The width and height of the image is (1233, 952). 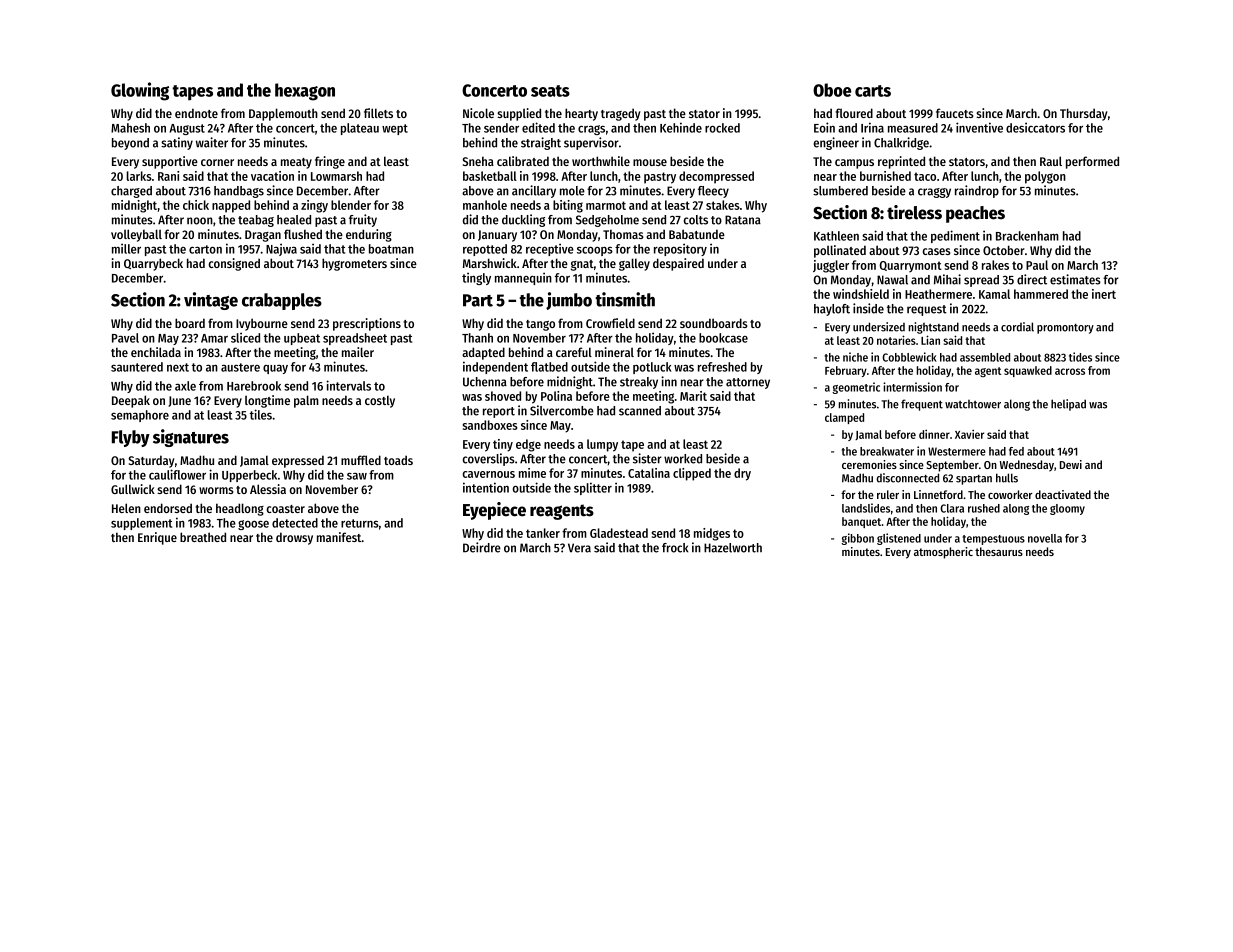 I want to click on tireless, so click(x=914, y=212).
